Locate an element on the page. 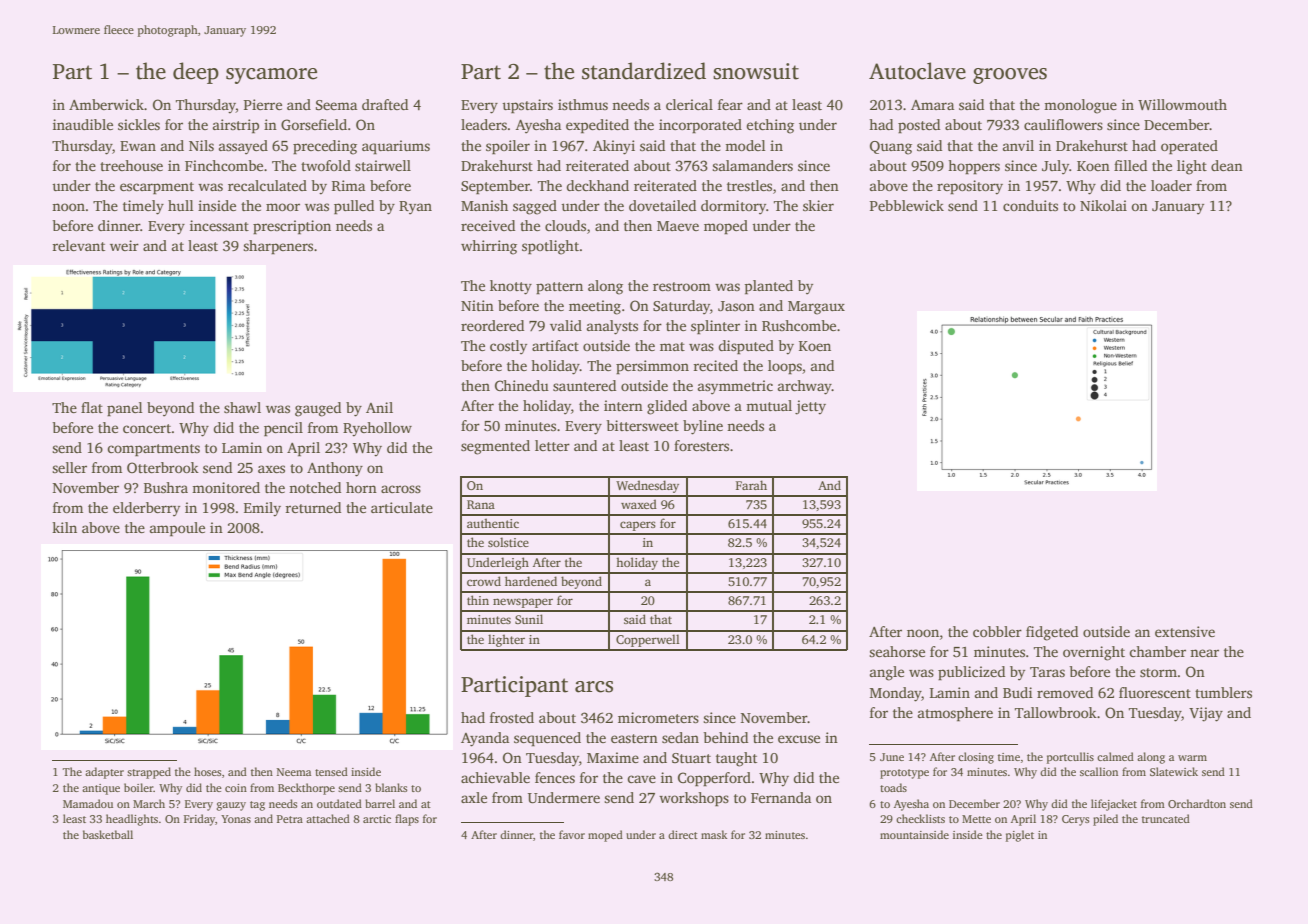 This image has width=1308, height=924. mutual is located at coordinates (769, 405).
